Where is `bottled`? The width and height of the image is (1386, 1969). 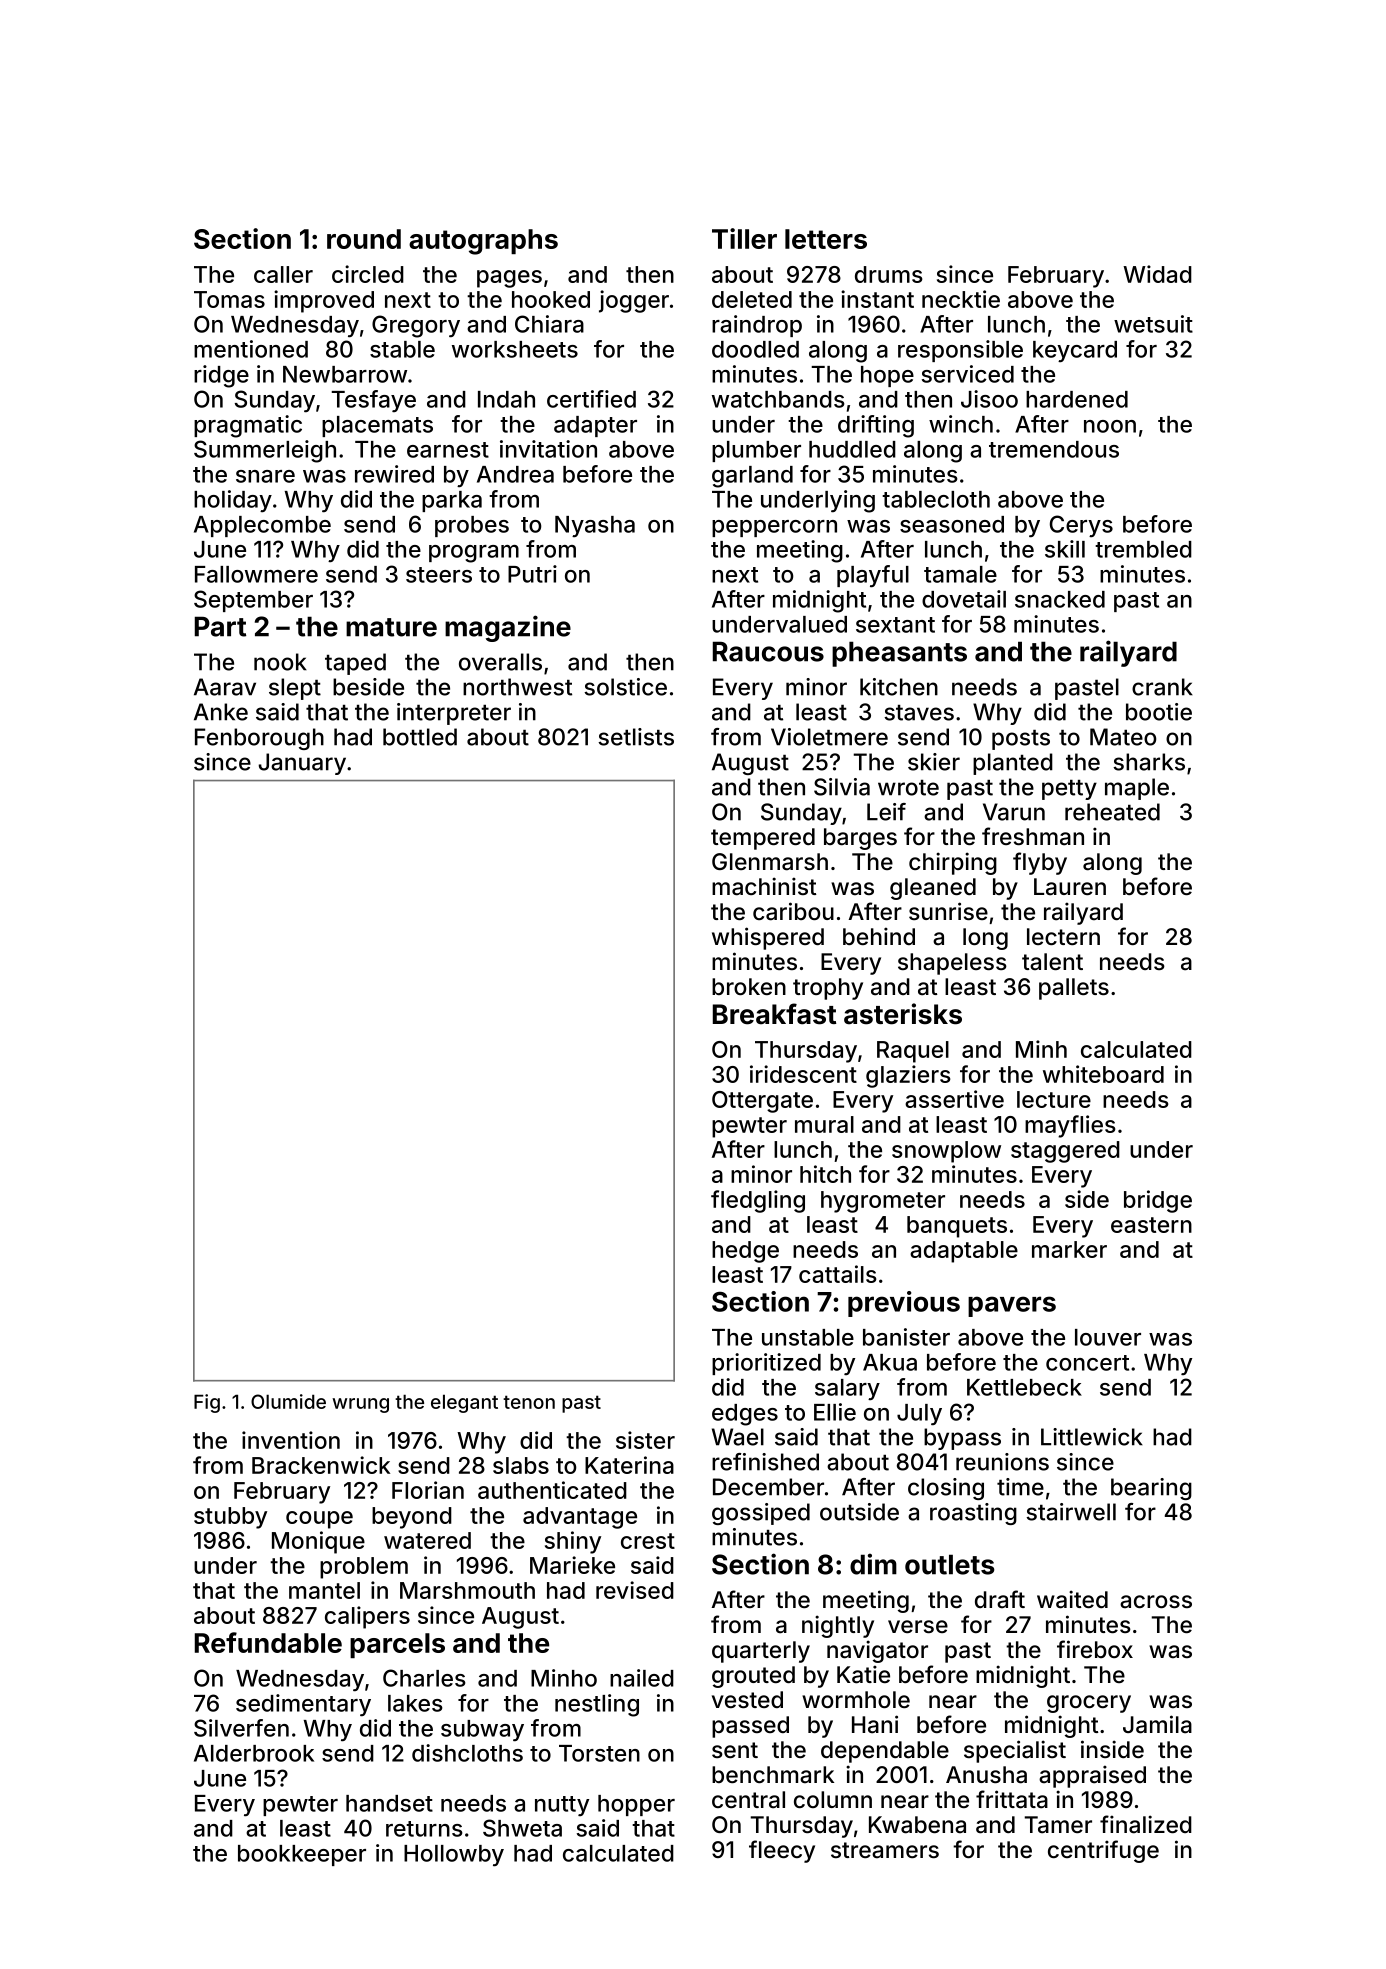 bottled is located at coordinates (420, 737).
